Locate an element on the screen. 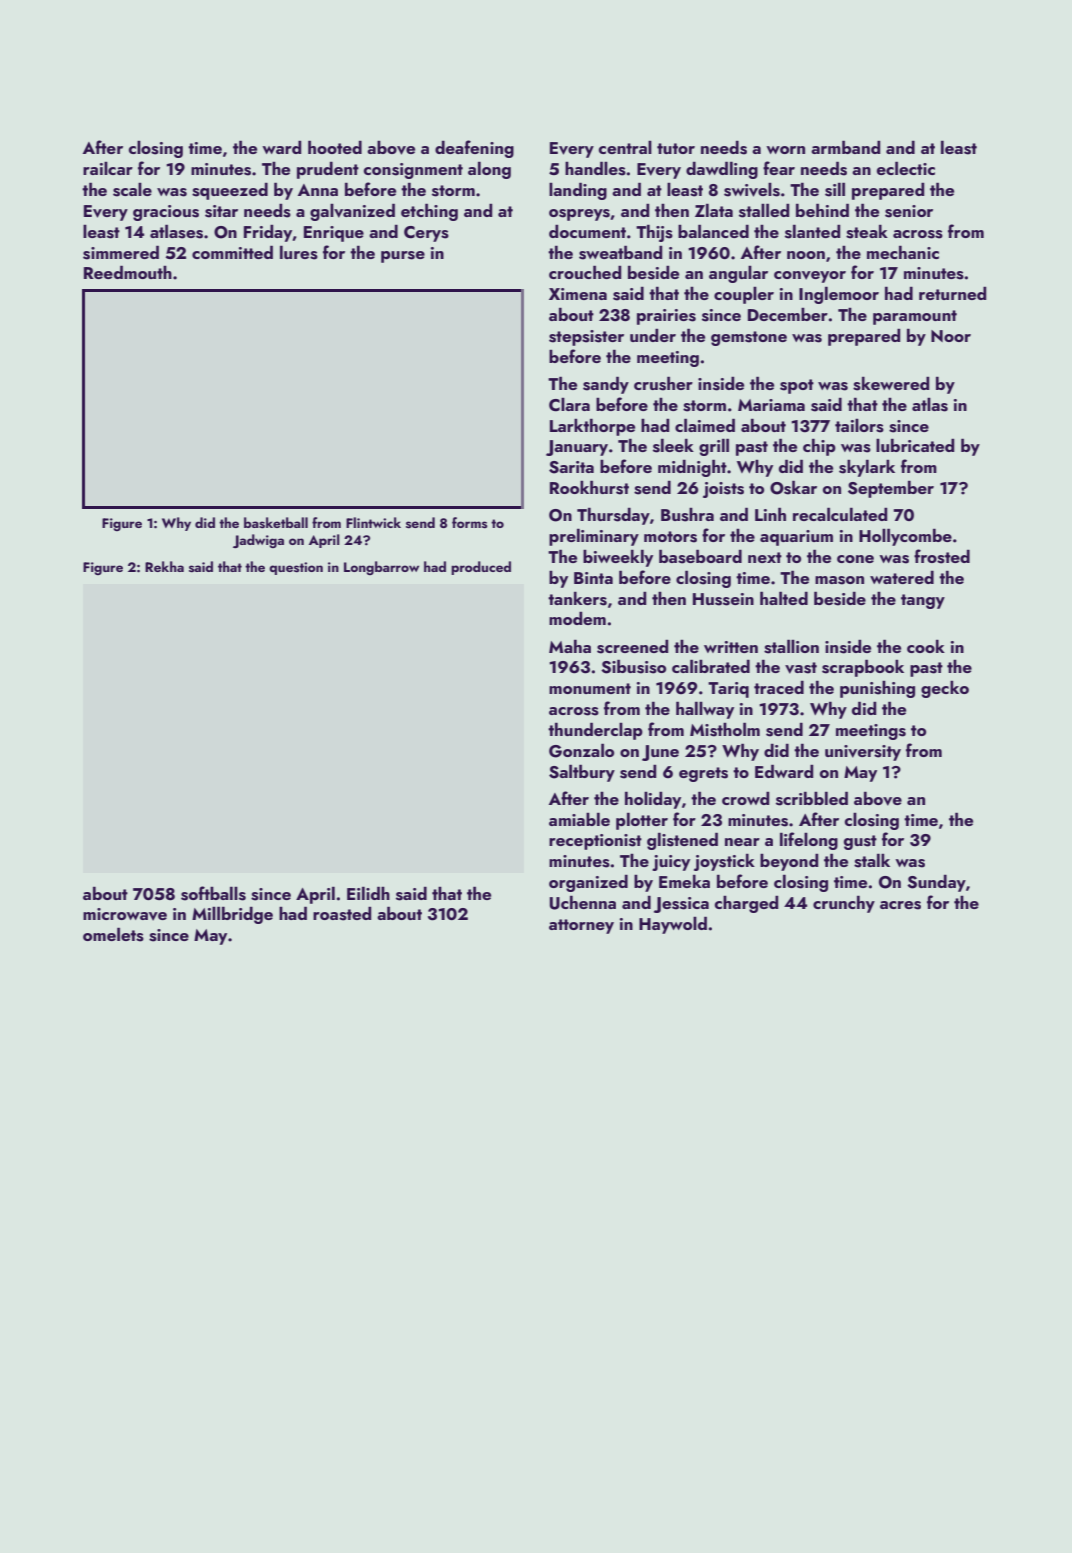 The width and height of the screenshot is (1072, 1553). Millbridge is located at coordinates (232, 915).
